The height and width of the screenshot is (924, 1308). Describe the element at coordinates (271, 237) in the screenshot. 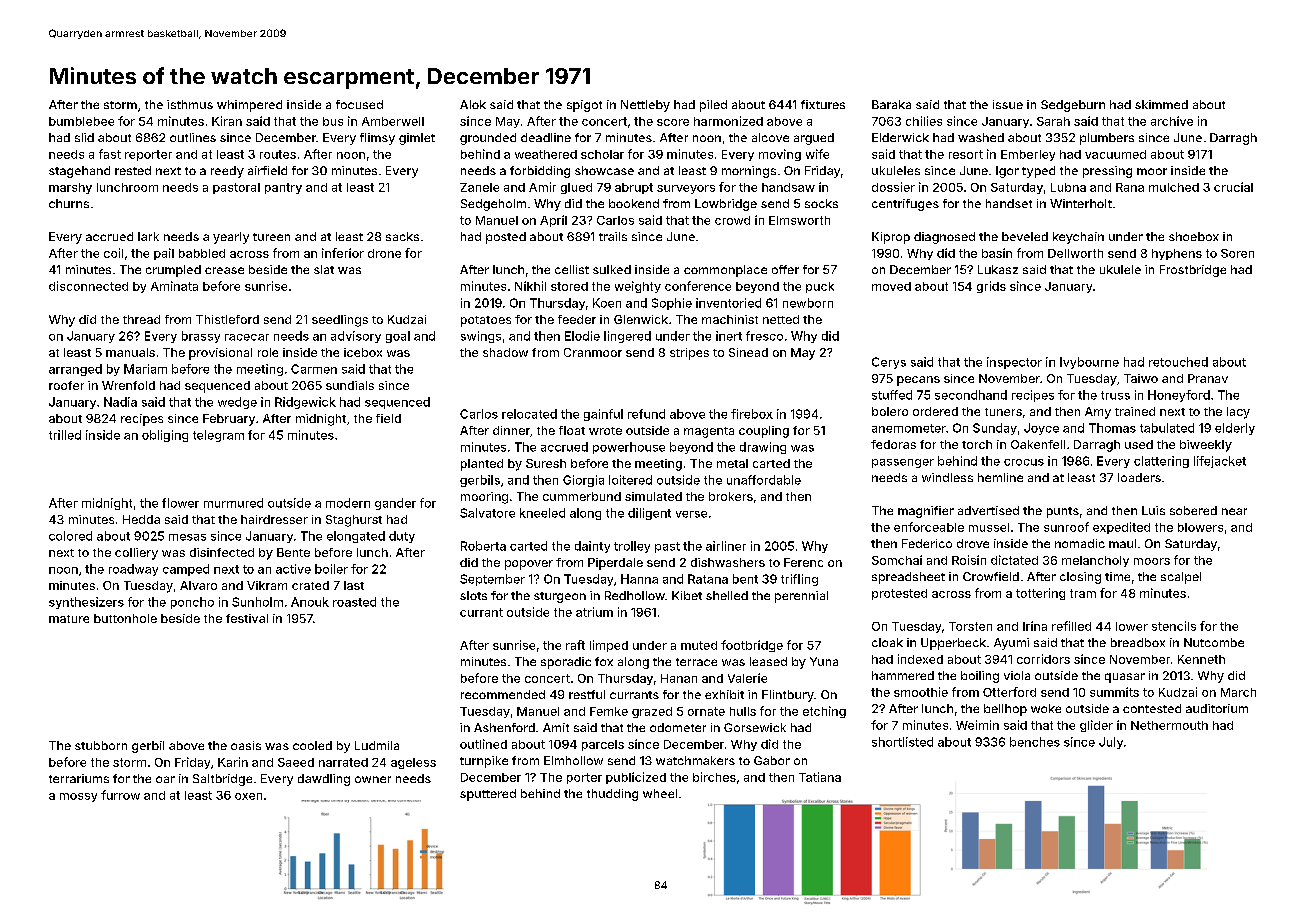

I see `tureen` at that location.
